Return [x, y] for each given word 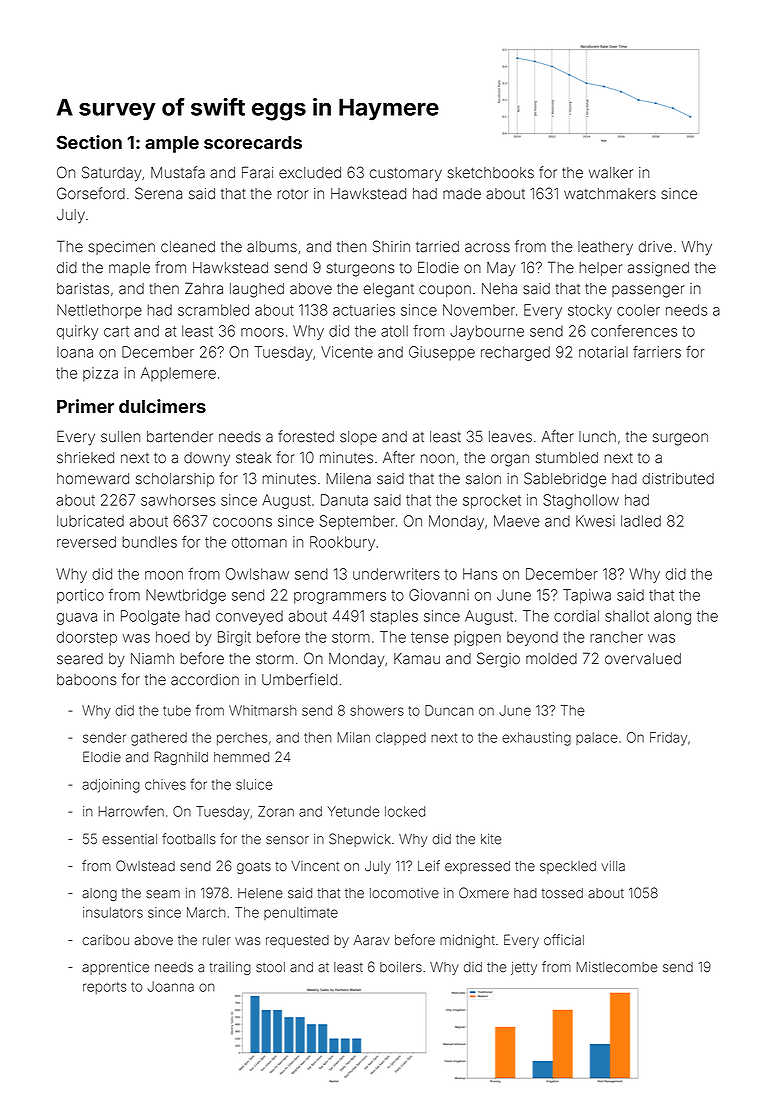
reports [105, 988]
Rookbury [342, 543]
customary [406, 174]
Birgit [234, 638]
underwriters [396, 574]
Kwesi [595, 521]
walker [611, 173]
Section [89, 142]
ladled [641, 521]
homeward [93, 479]
